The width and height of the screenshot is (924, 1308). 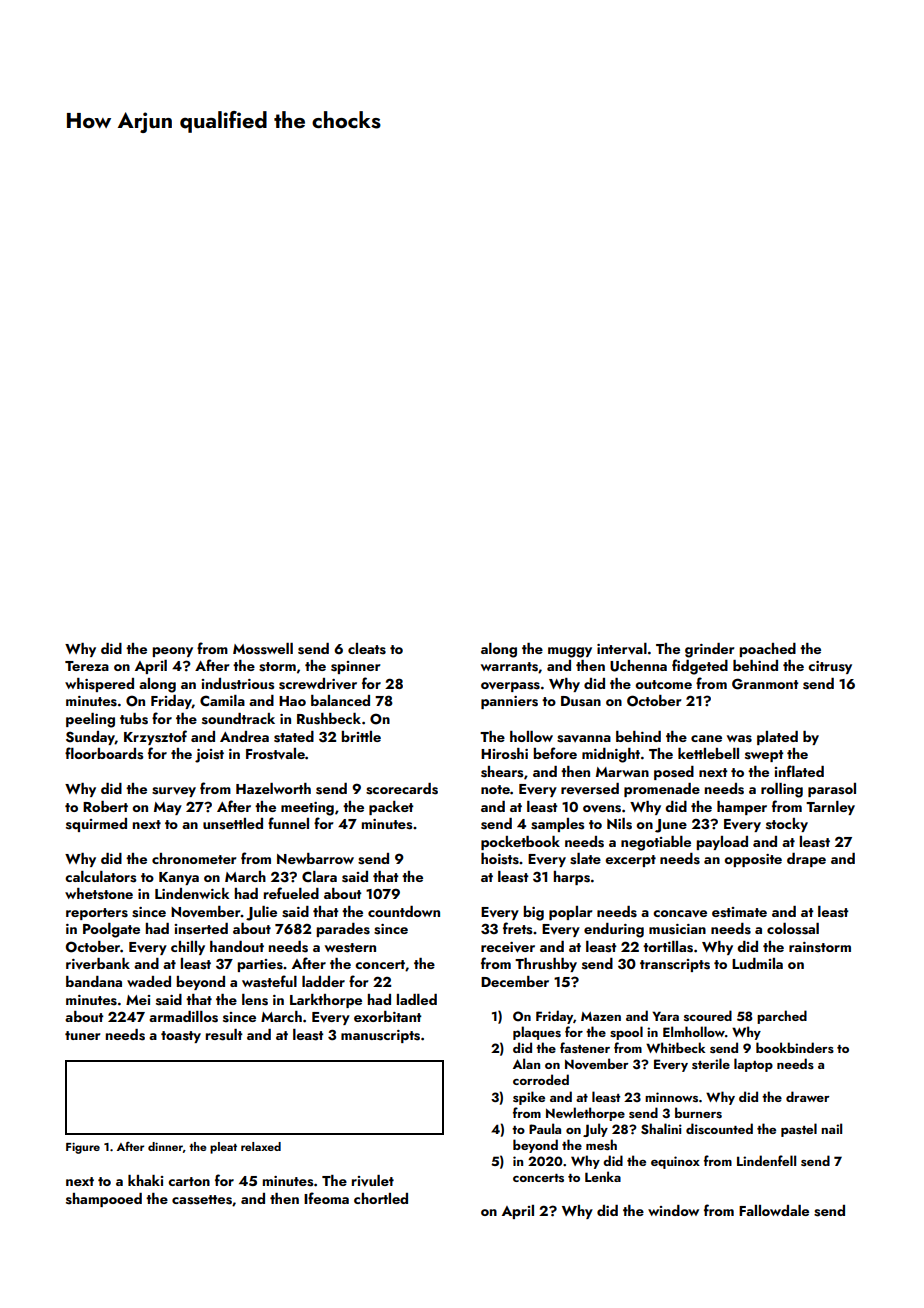 I want to click on window, so click(x=673, y=1210).
